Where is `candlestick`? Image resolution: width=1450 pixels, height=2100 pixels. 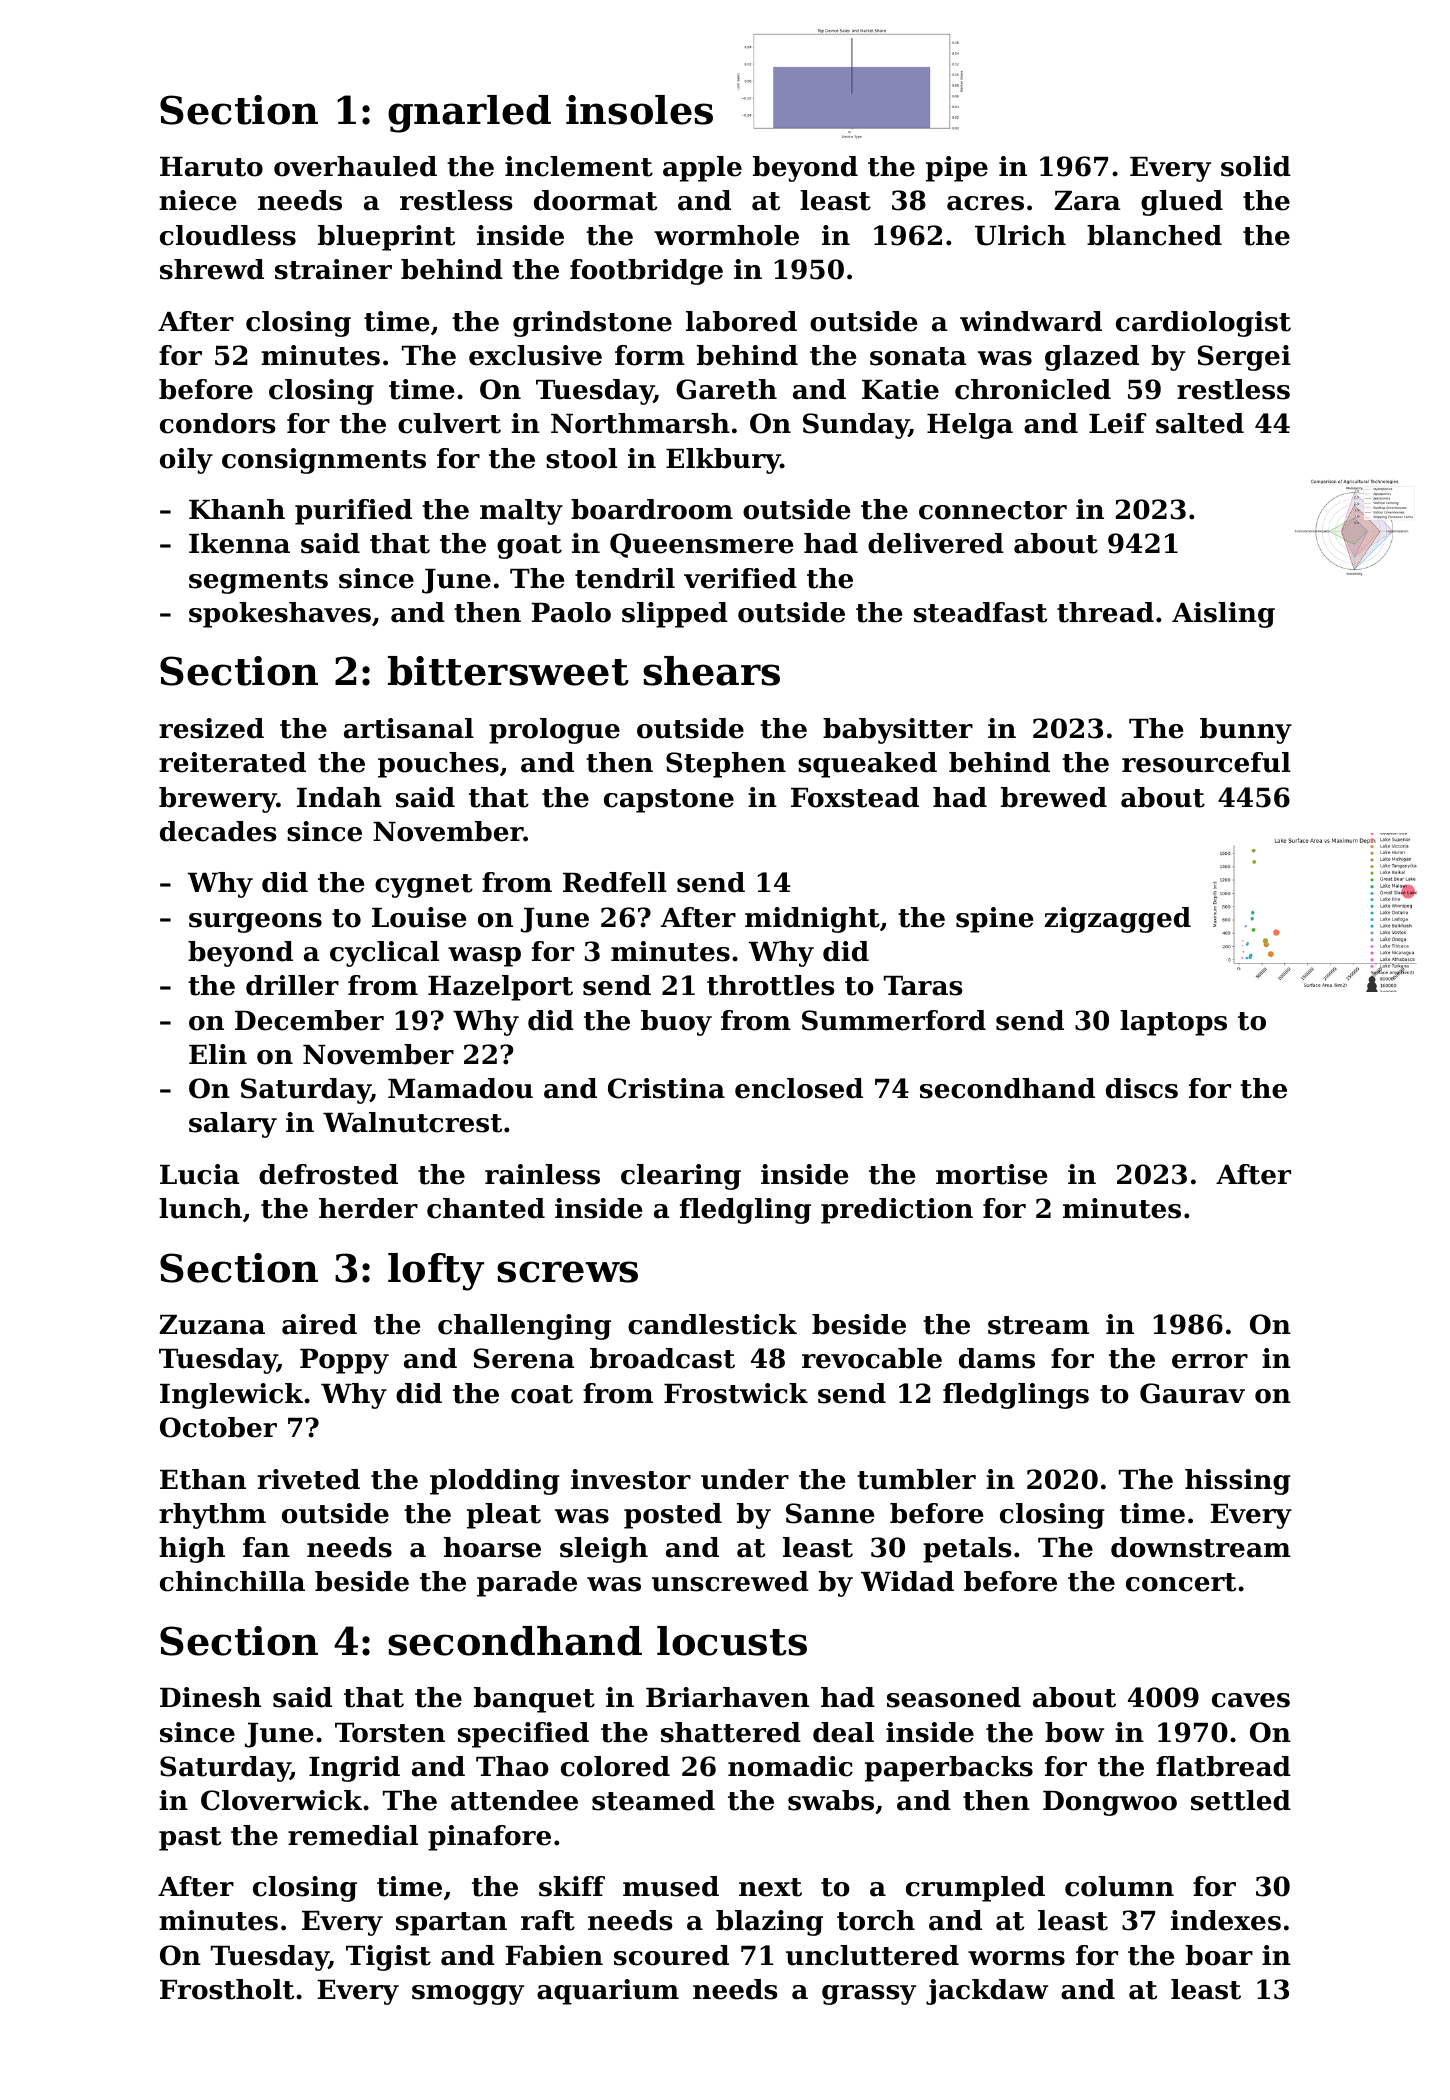
candlestick is located at coordinates (712, 1324).
